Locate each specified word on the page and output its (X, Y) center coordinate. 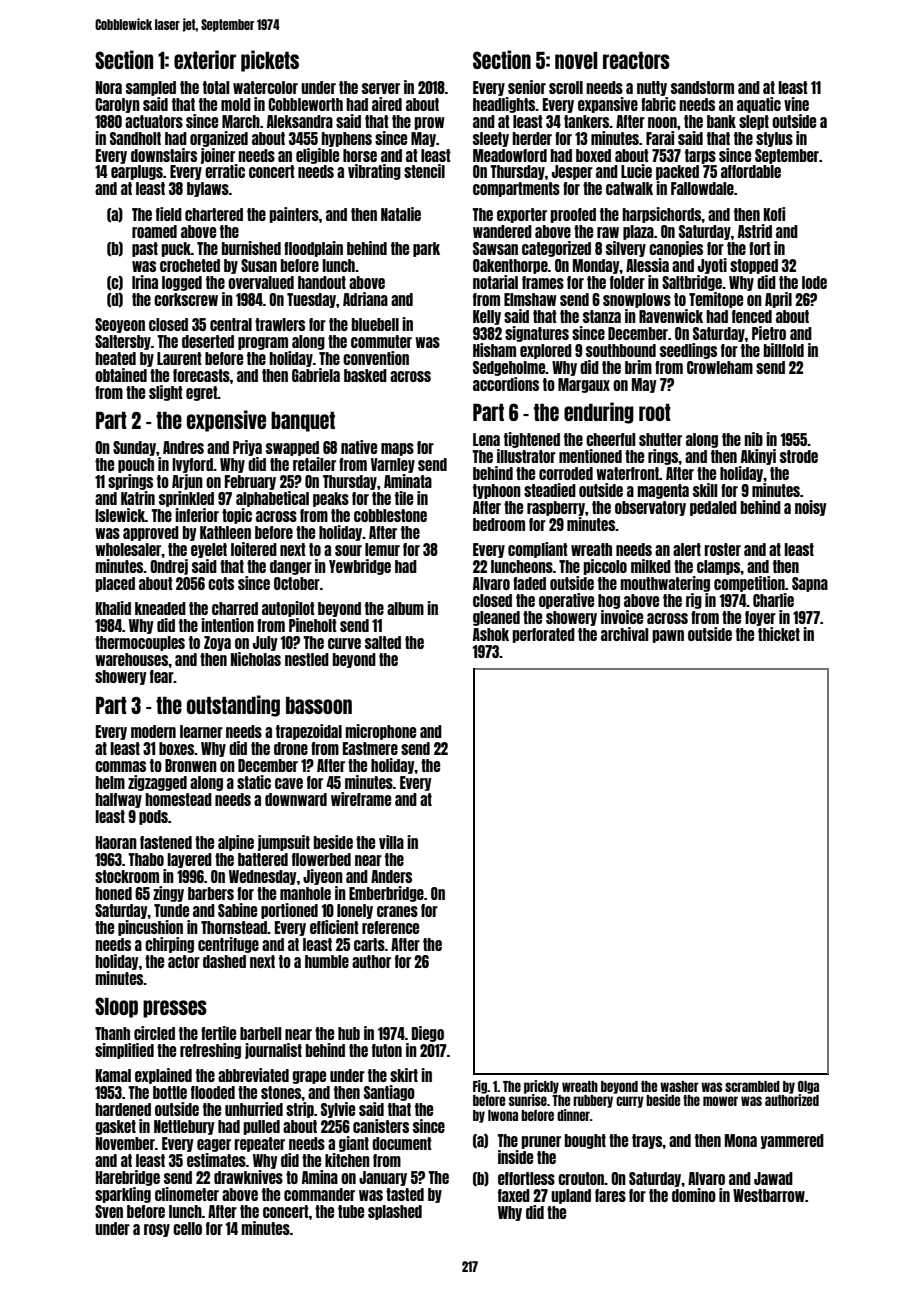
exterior (205, 59)
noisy (811, 508)
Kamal (113, 1075)
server (381, 88)
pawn (668, 636)
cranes (397, 911)
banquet (303, 422)
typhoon (497, 491)
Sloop (116, 1007)
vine (796, 104)
